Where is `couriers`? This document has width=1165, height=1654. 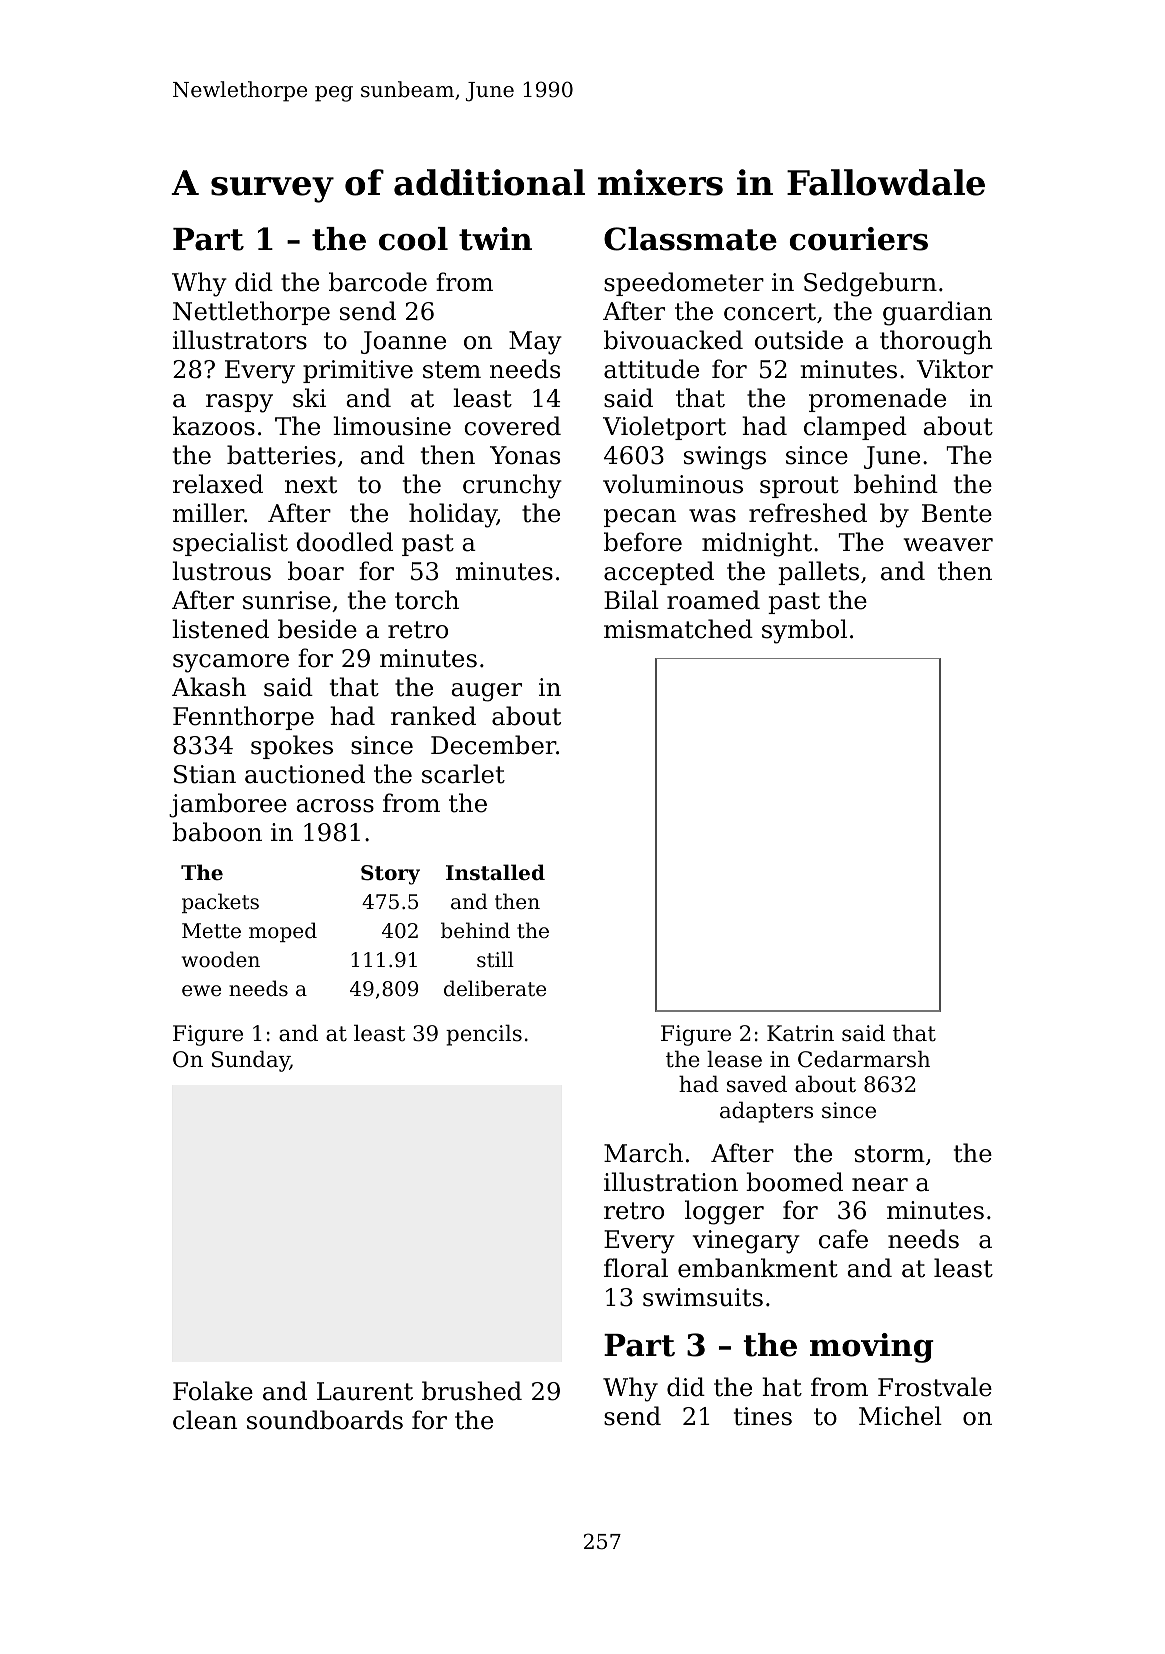 couriers is located at coordinates (859, 239).
